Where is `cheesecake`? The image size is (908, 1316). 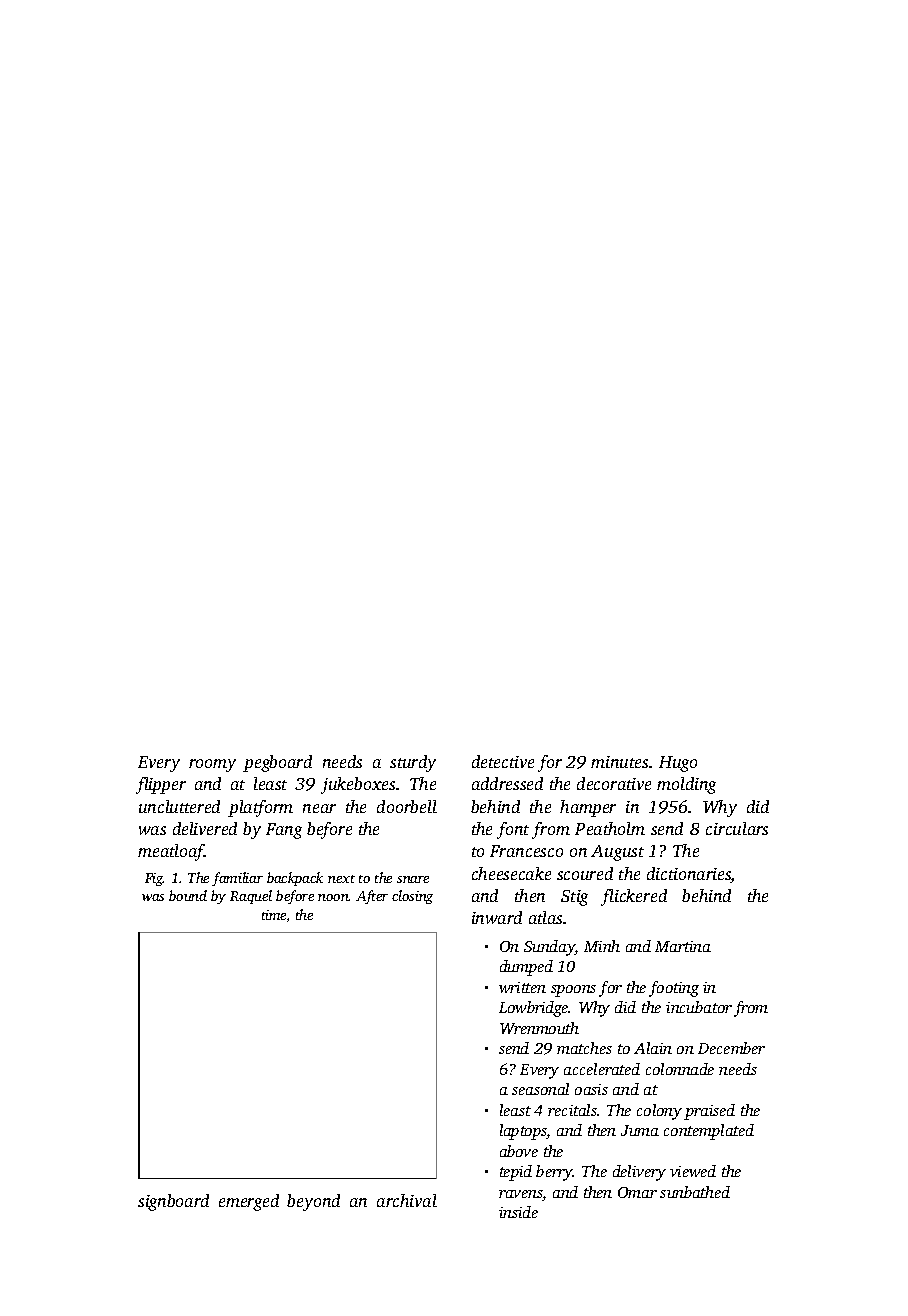
cheesecake is located at coordinates (511, 873).
